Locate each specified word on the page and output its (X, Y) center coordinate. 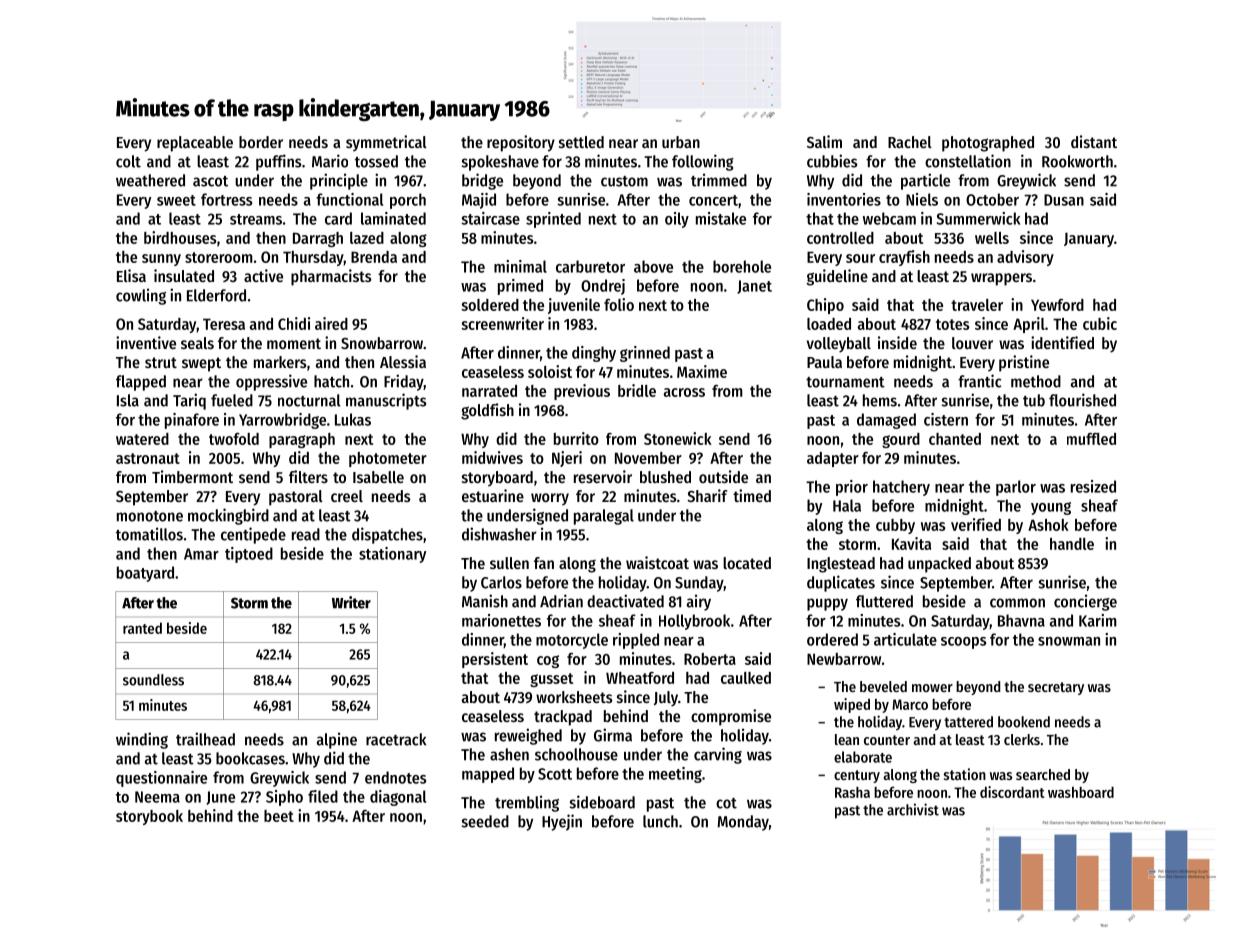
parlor (1016, 488)
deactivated (625, 601)
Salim (824, 141)
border (261, 142)
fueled (232, 400)
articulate (905, 639)
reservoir (603, 476)
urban (681, 142)
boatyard (145, 574)
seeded (485, 821)
